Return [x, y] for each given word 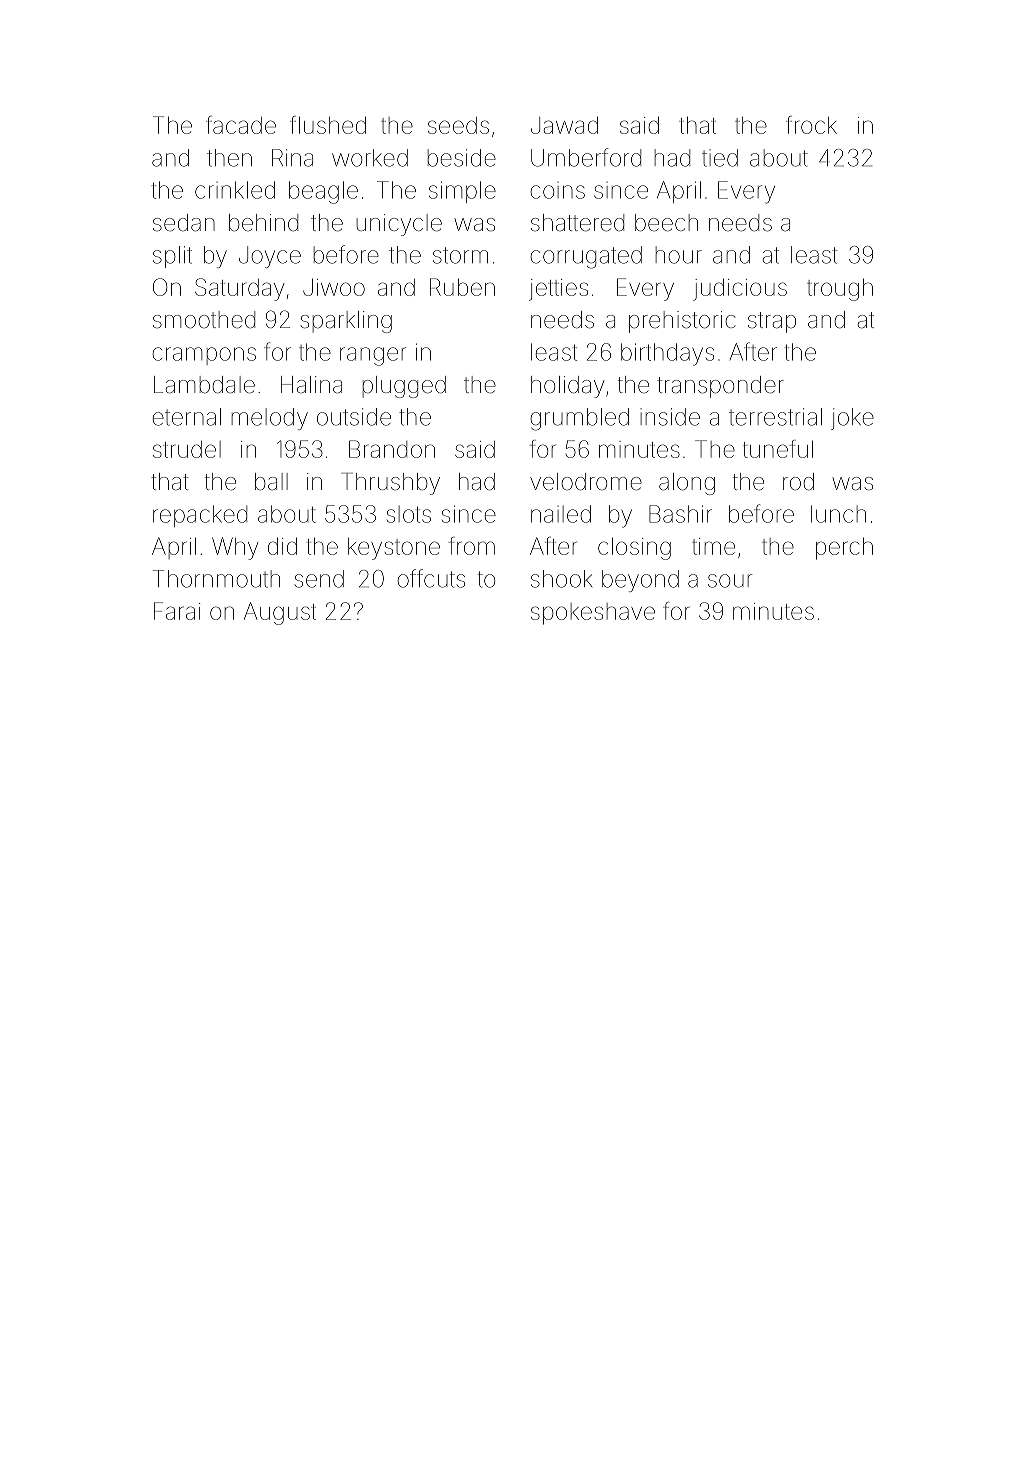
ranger [373, 356]
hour [679, 255]
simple [462, 192]
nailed [561, 514]
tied [720, 158]
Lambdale [204, 385]
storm [460, 255]
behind [263, 223]
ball [271, 482]
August [280, 613]
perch [844, 549]
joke [852, 419]
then [229, 158]
